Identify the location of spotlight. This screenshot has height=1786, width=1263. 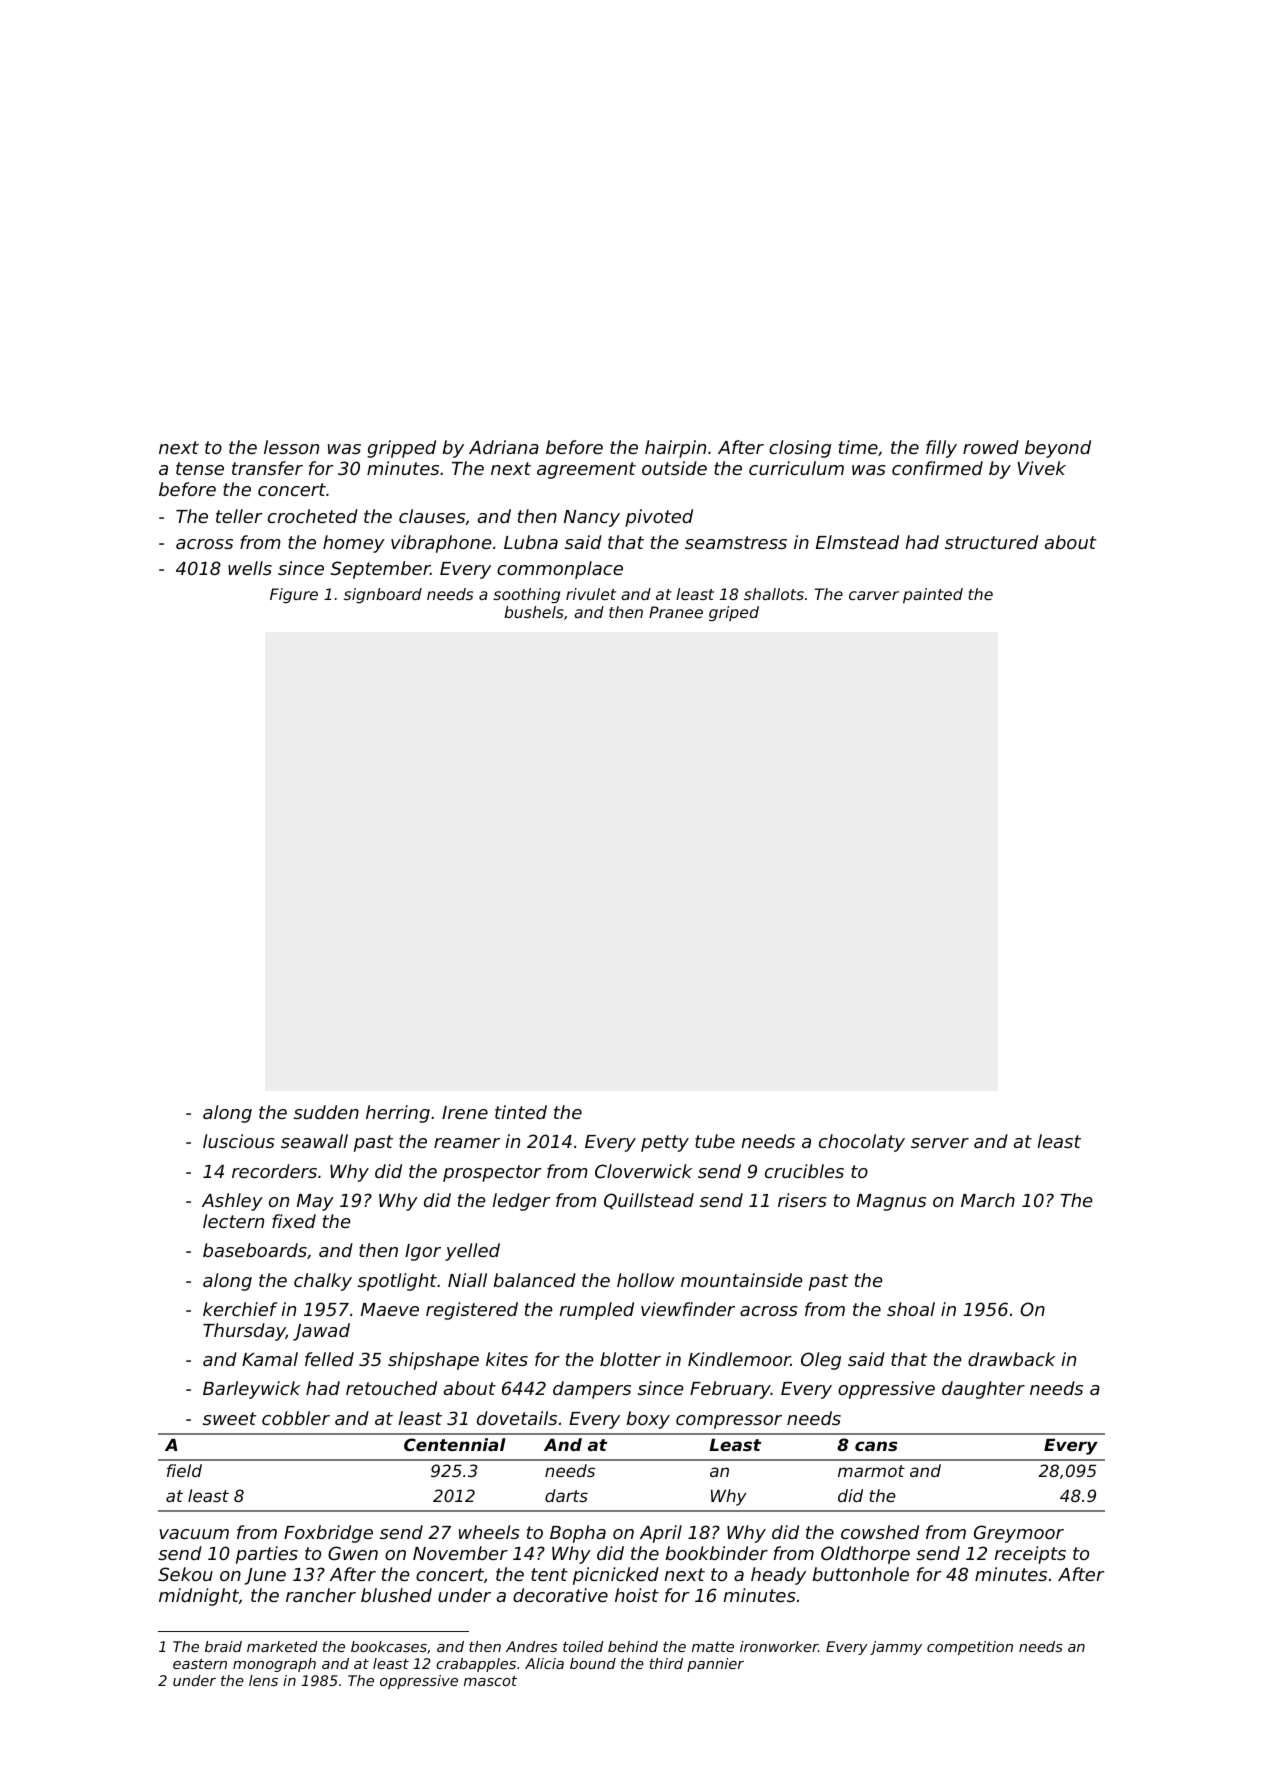
(397, 1282).
